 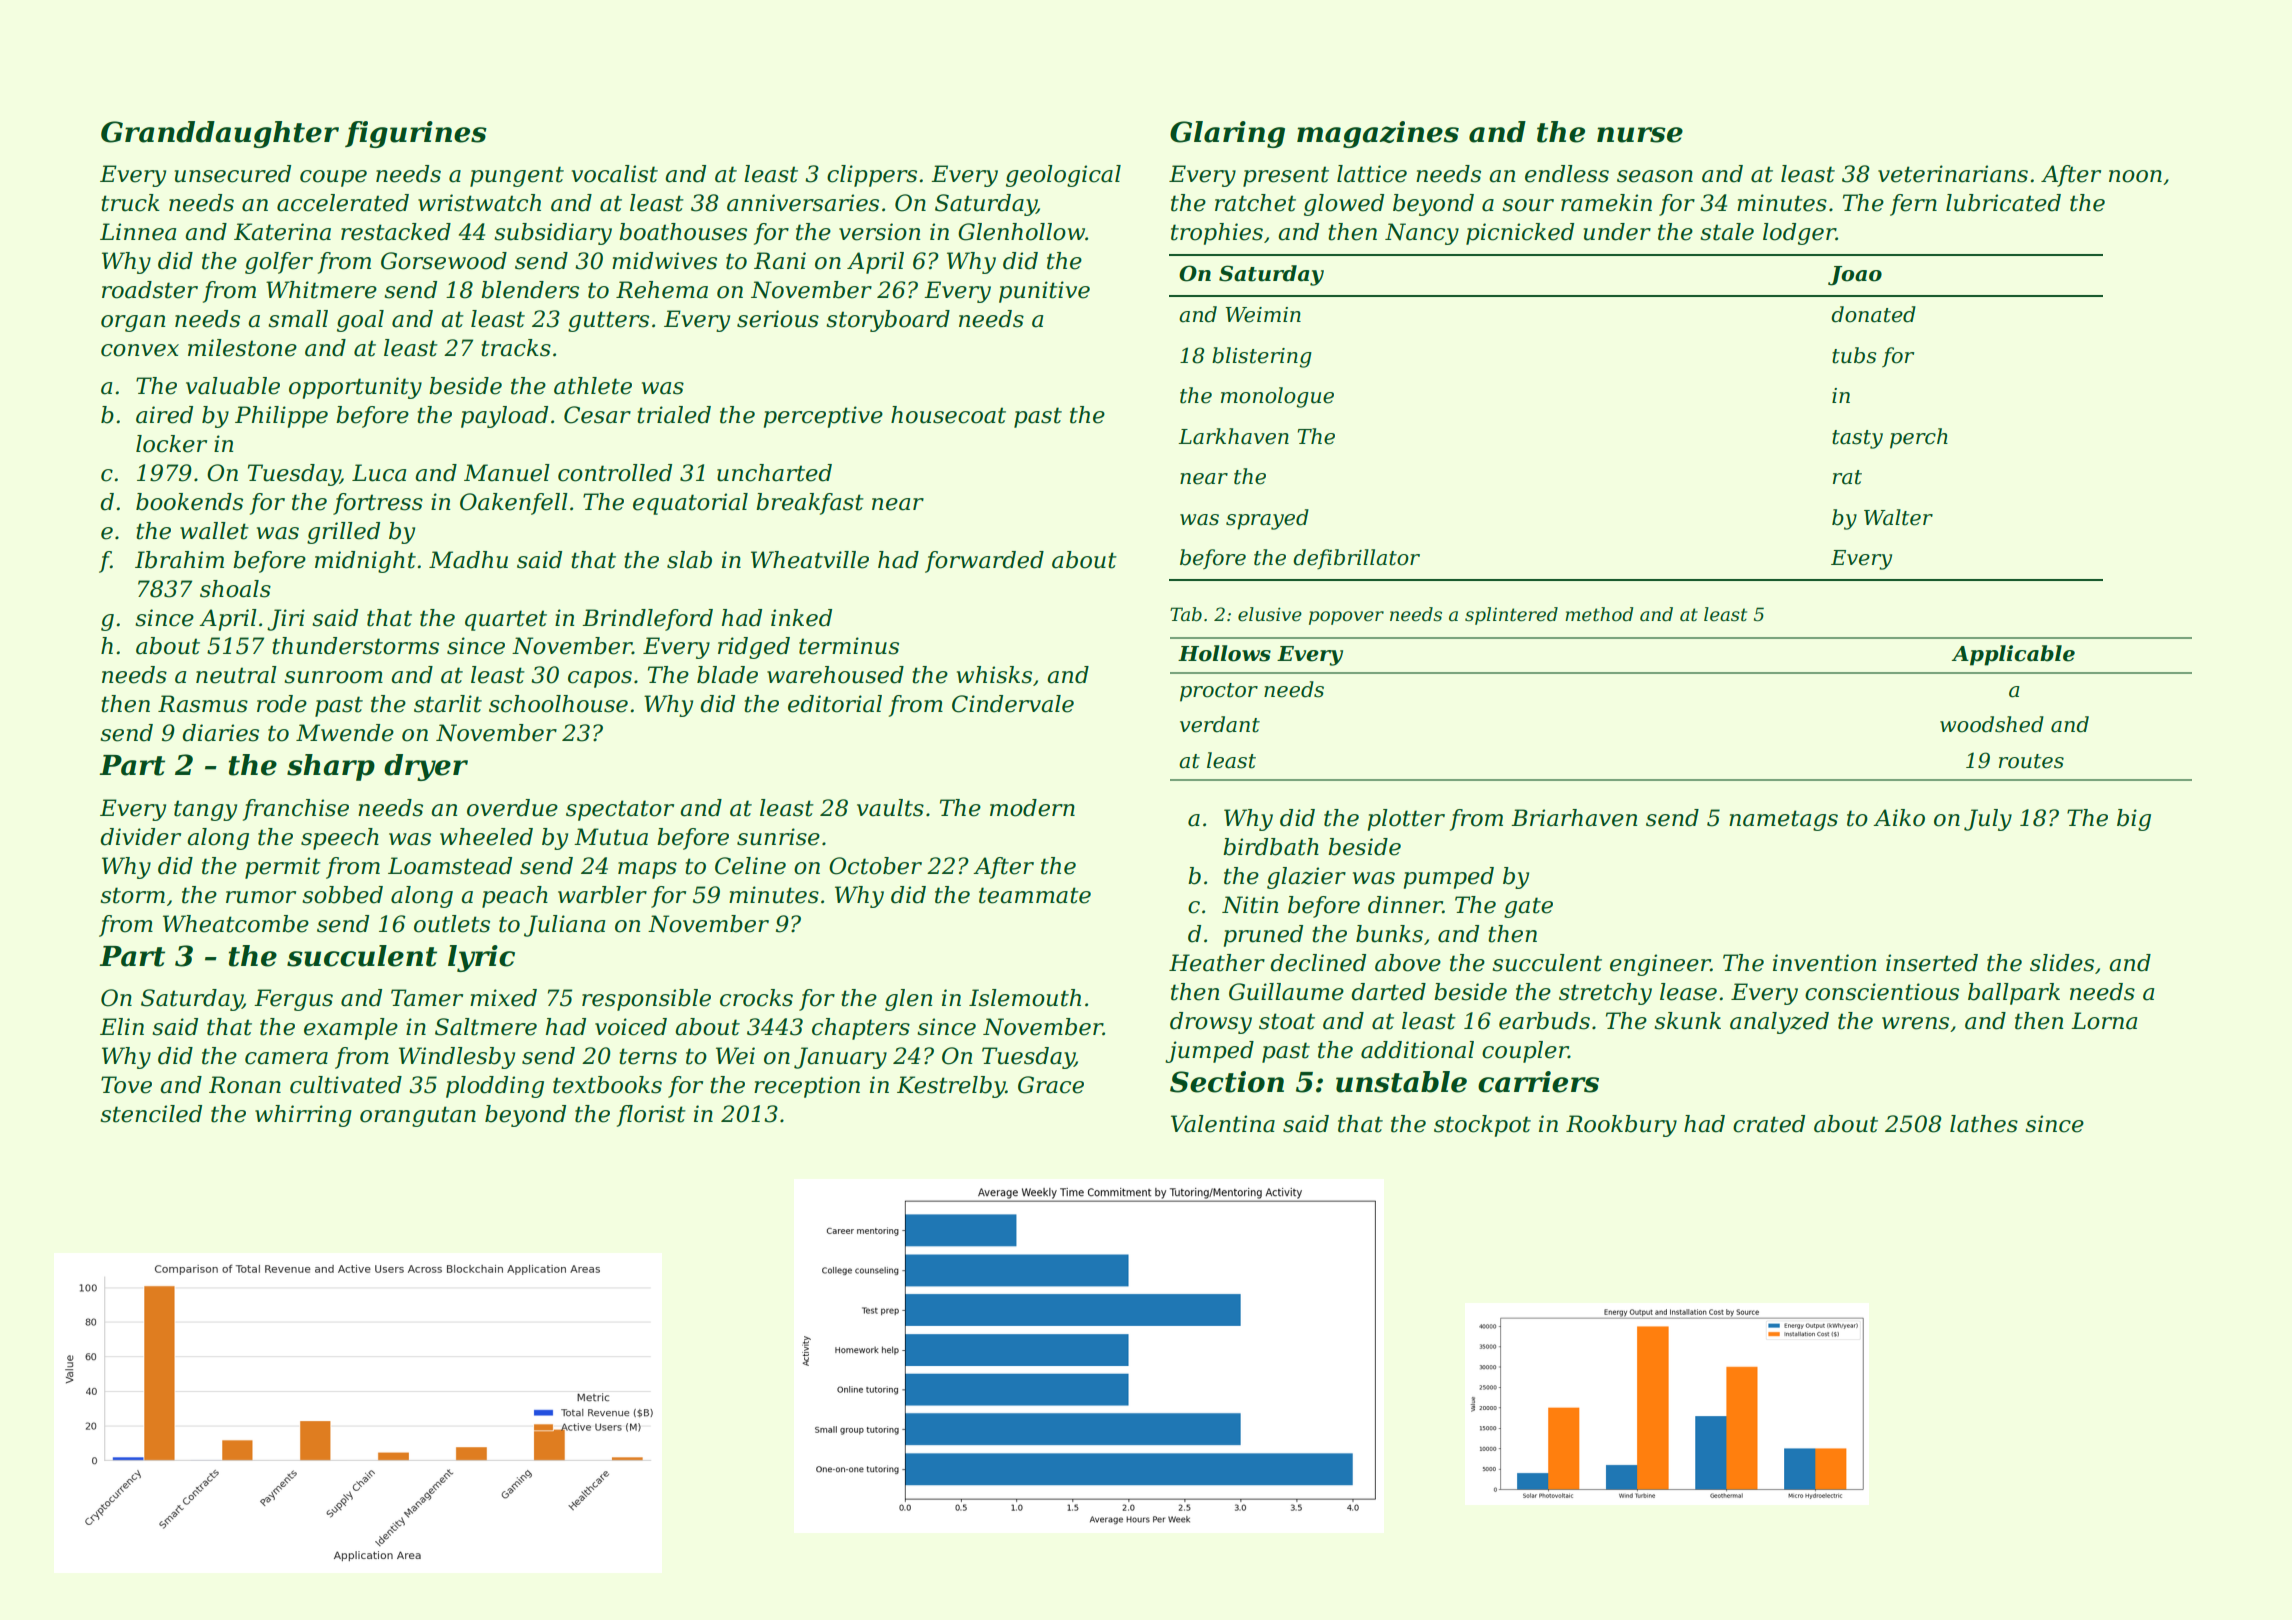 What do you see at coordinates (426, 767) in the screenshot?
I see `dryer` at bounding box center [426, 767].
